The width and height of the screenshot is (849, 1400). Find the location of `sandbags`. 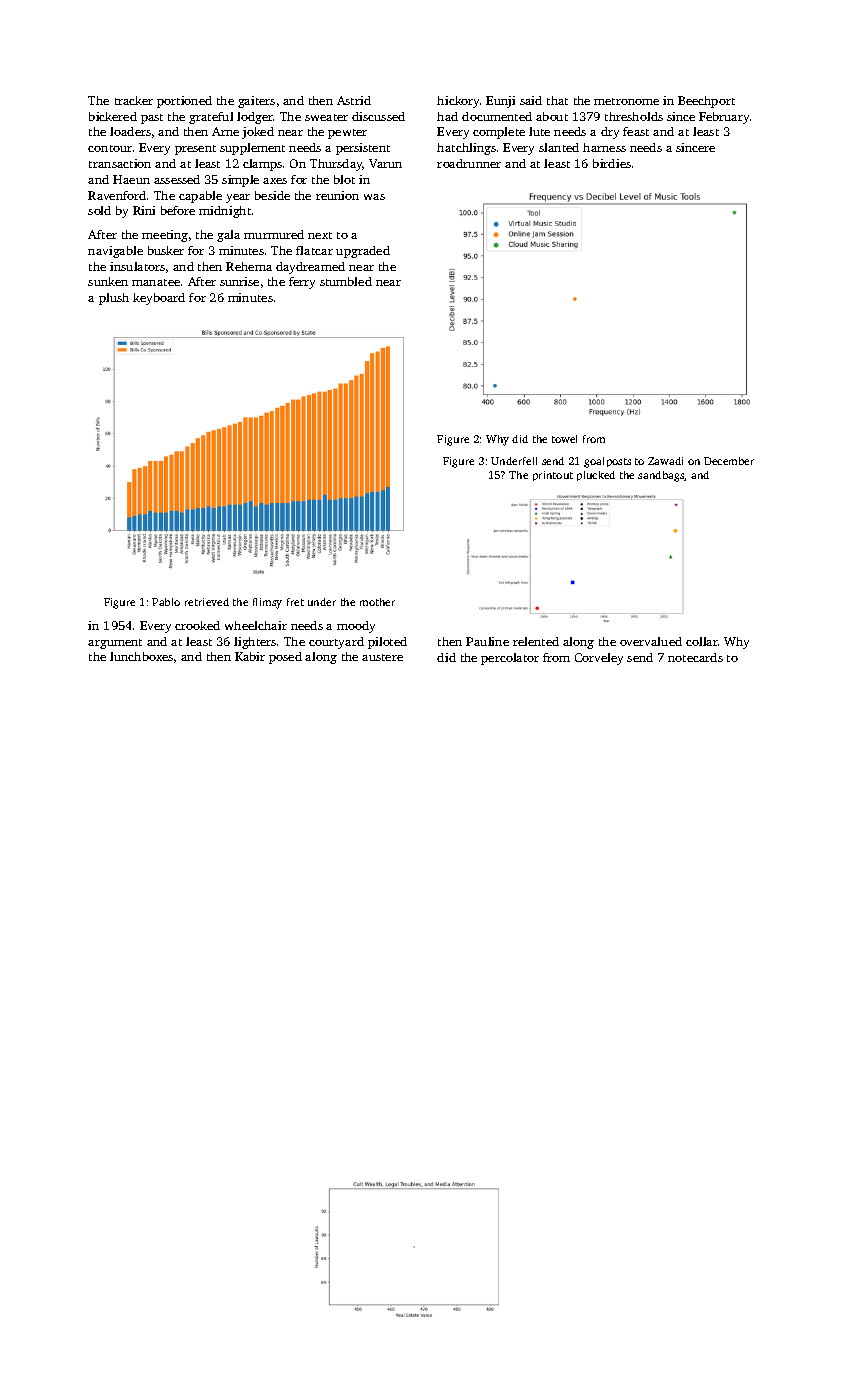

sandbags is located at coordinates (661, 476).
